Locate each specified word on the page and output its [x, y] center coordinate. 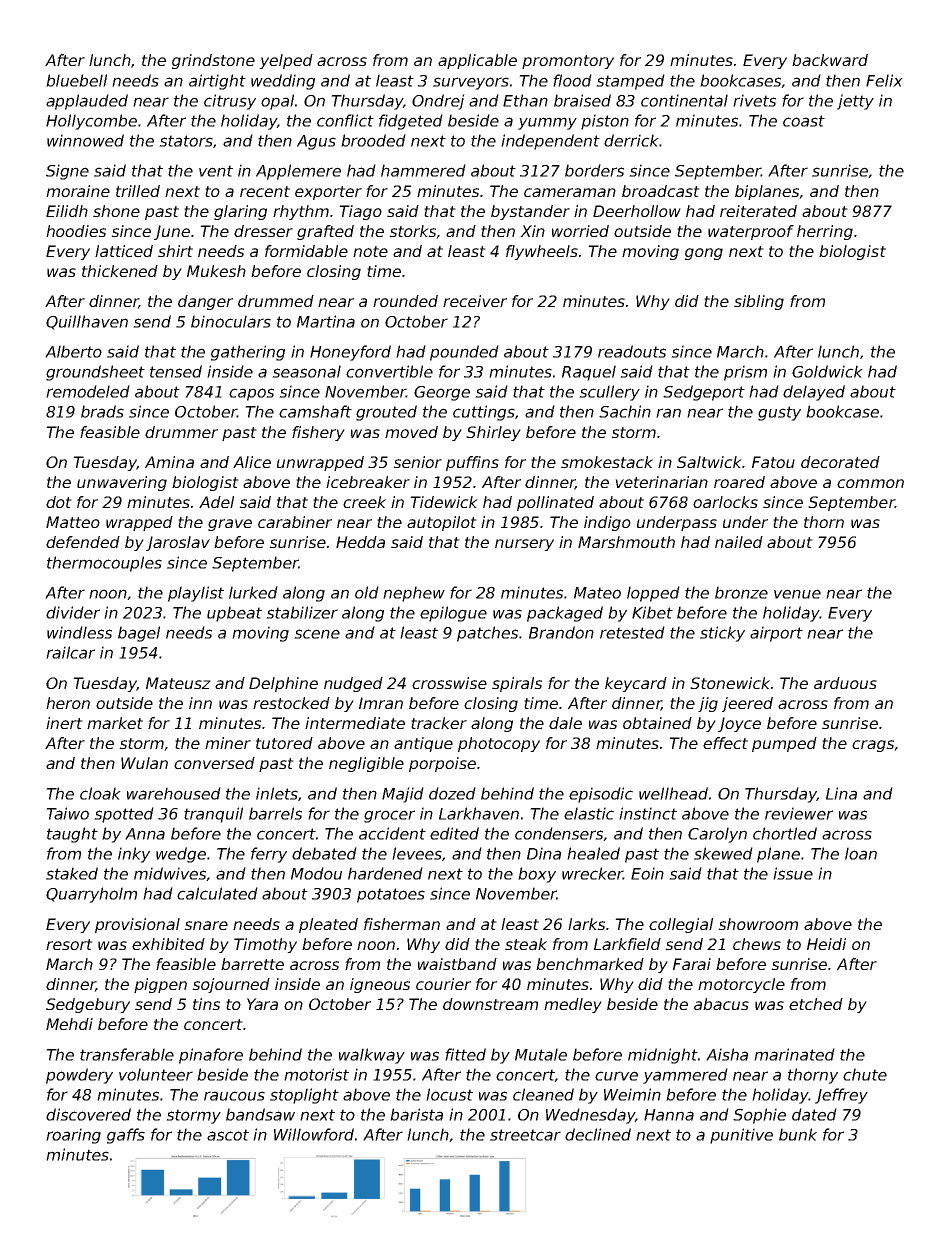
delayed [814, 393]
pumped [784, 744]
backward [830, 60]
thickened [120, 271]
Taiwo [67, 813]
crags [873, 746]
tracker [439, 723]
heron [68, 703]
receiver [475, 301]
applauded [87, 102]
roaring [73, 1136]
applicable [477, 61]
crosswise [449, 683]
